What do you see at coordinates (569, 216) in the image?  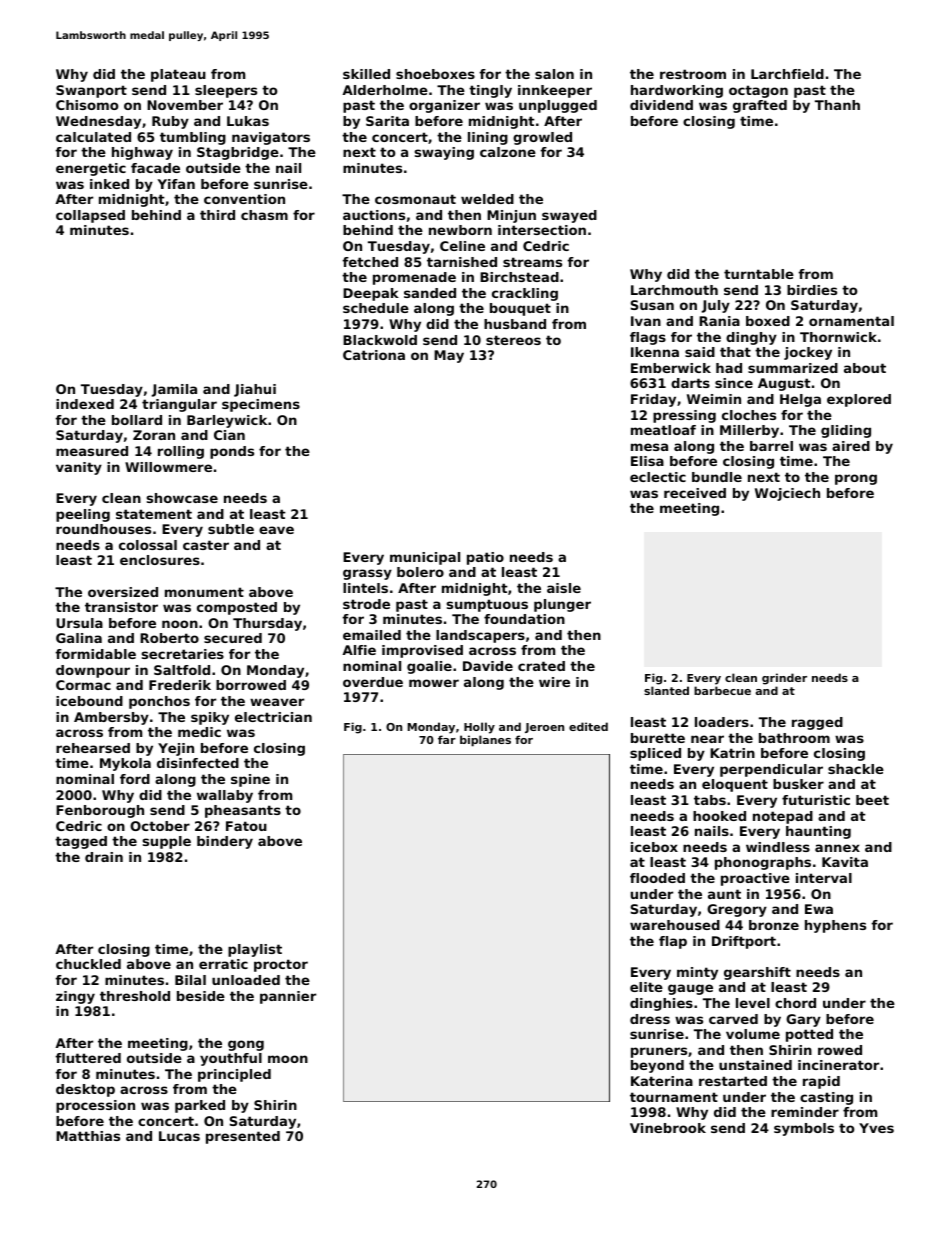 I see `swayed` at bounding box center [569, 216].
